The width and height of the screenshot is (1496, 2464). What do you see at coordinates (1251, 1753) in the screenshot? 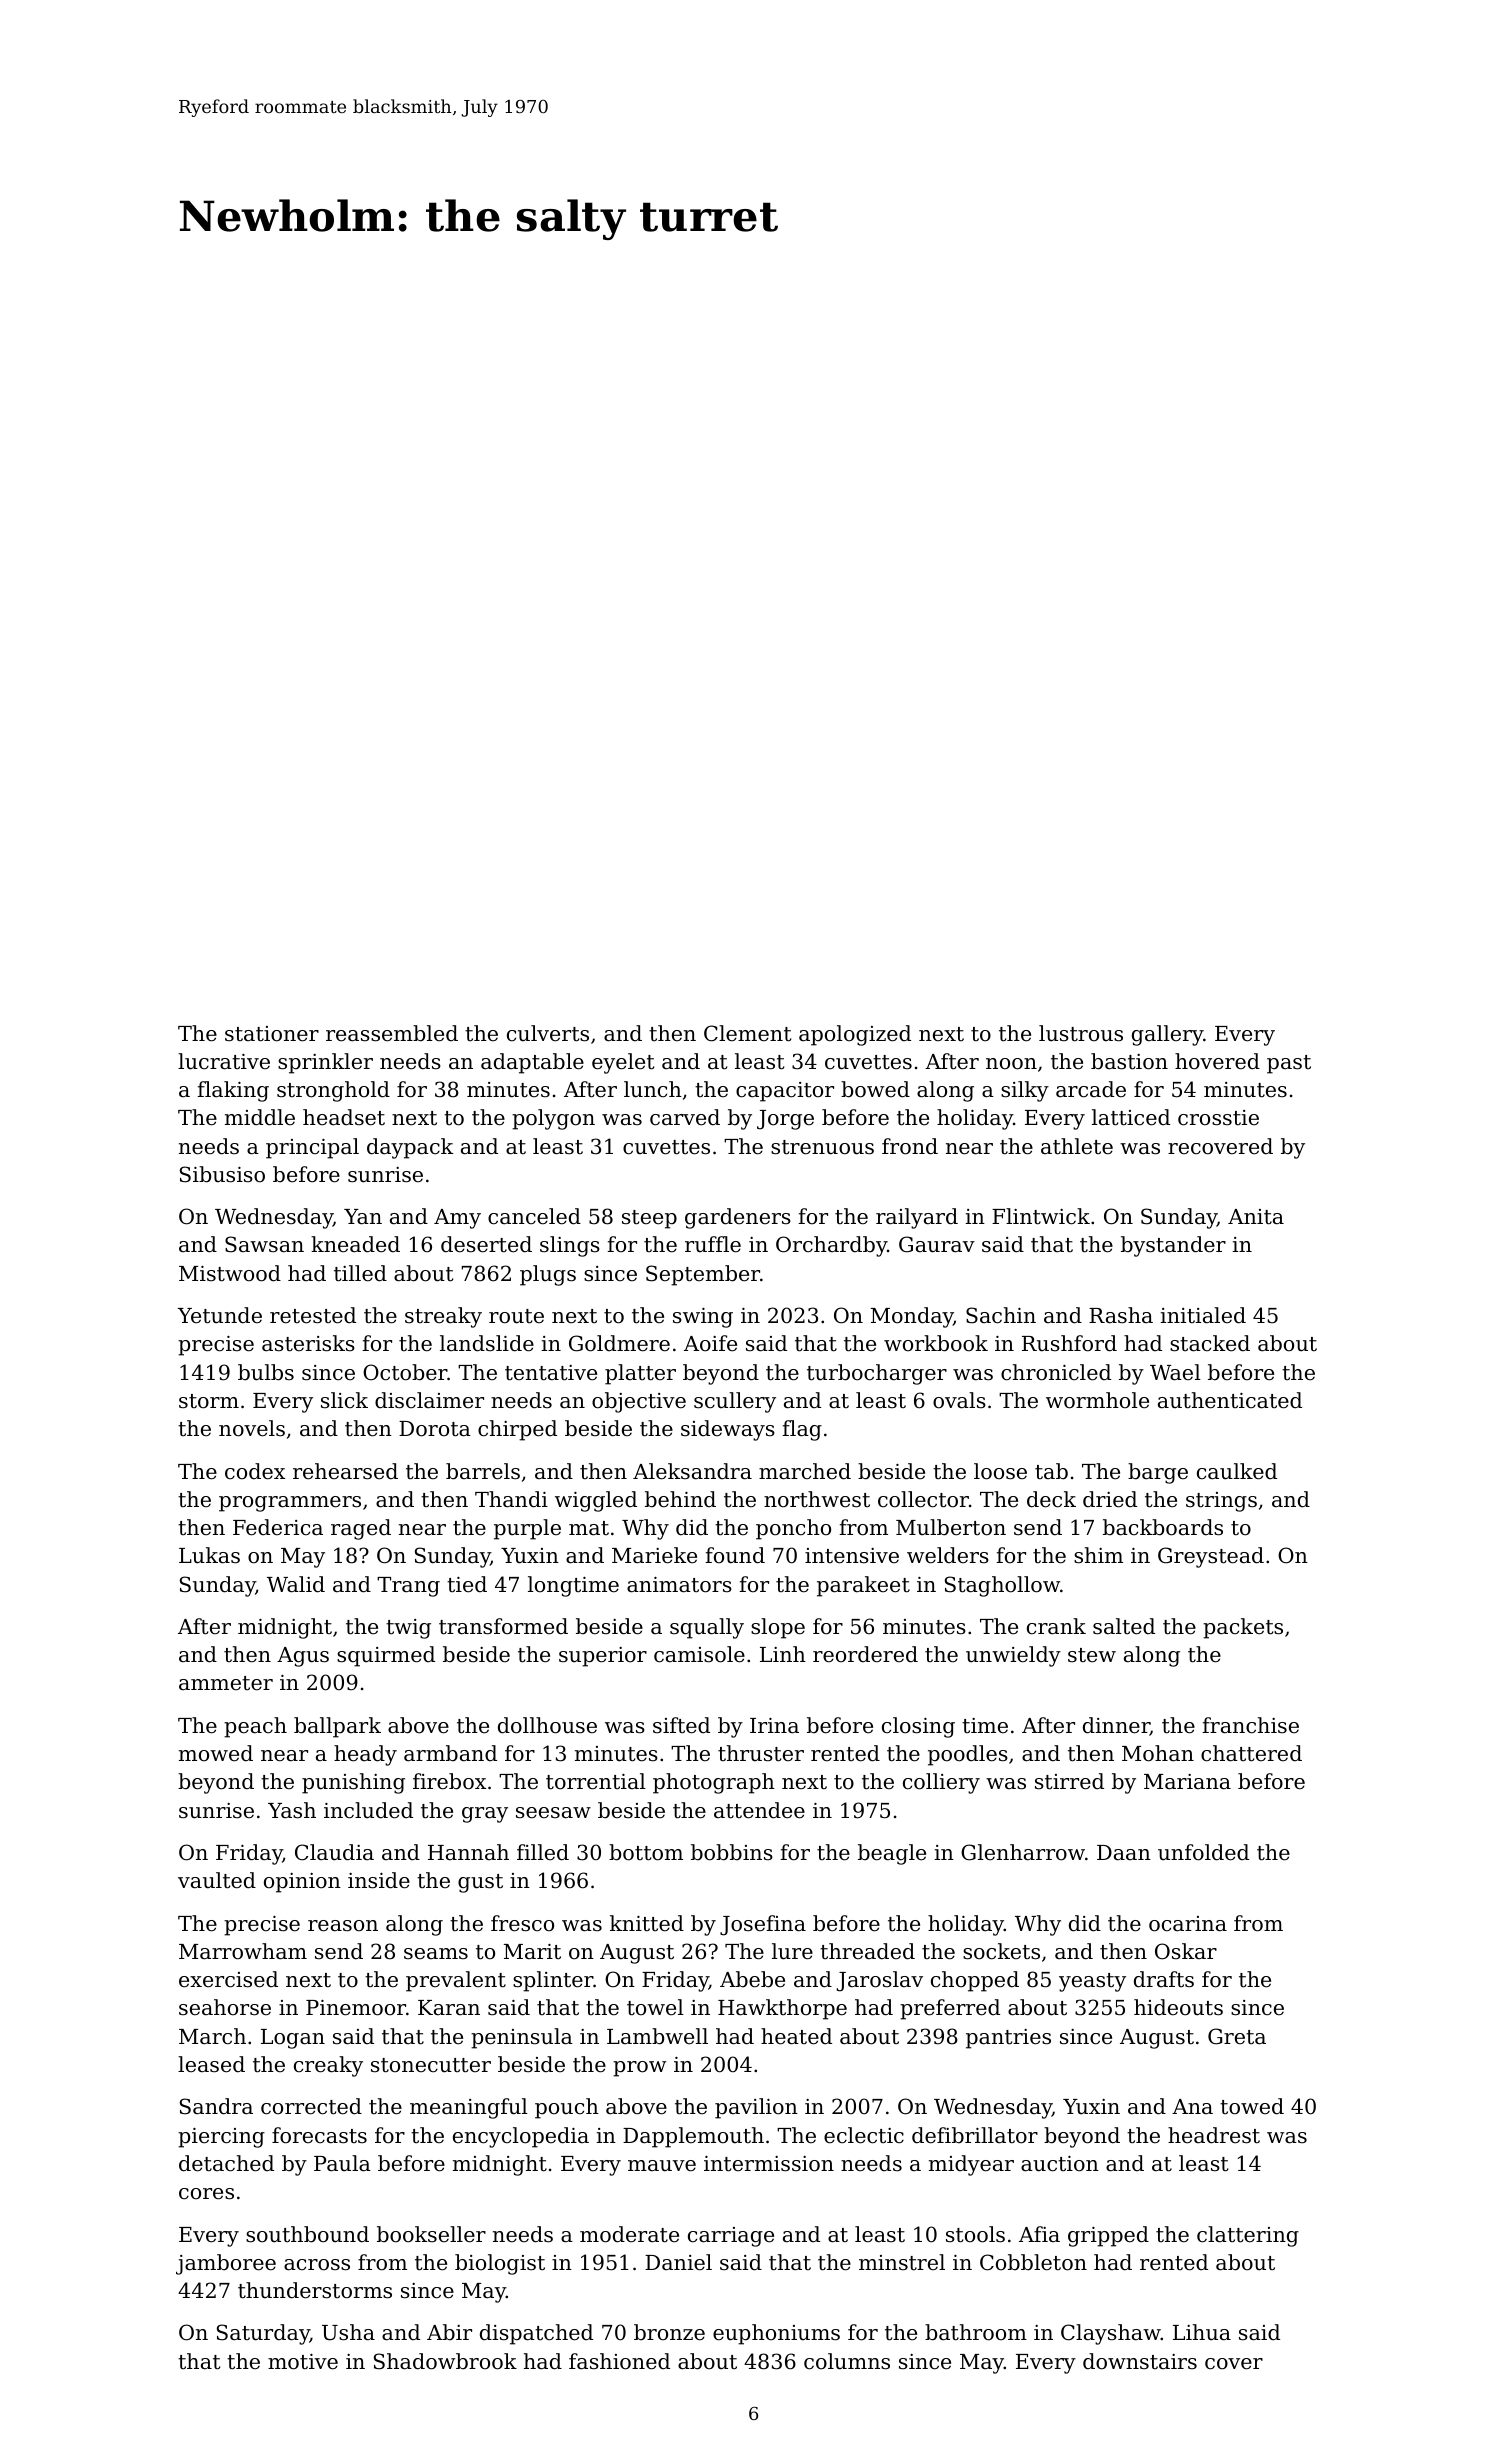
I see `chattered` at bounding box center [1251, 1753].
